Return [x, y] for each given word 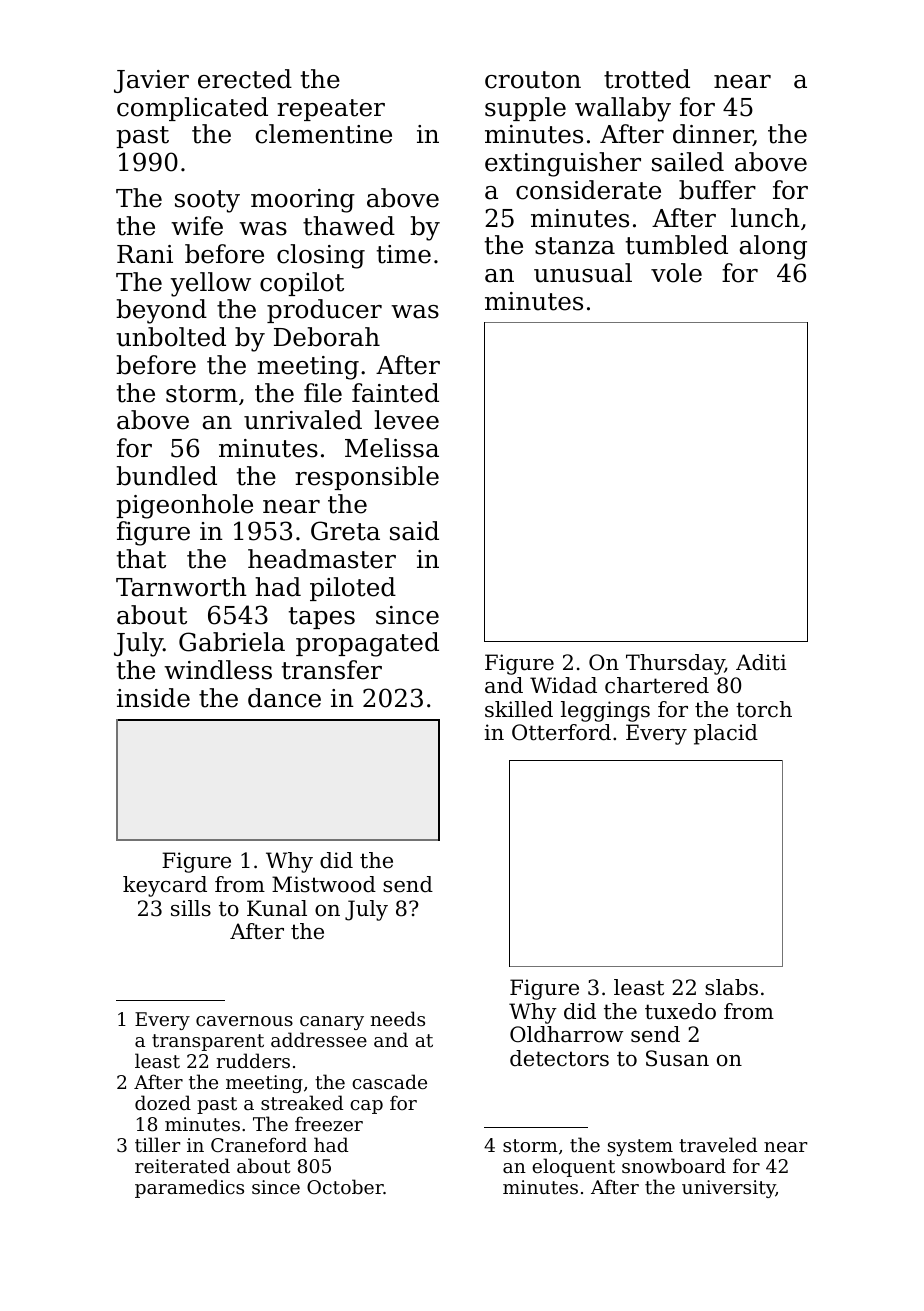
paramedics [189, 1188]
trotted [647, 79]
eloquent [573, 1167]
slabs [731, 987]
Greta [345, 531]
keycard [165, 886]
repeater [331, 110]
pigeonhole [184, 506]
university [729, 1189]
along [773, 247]
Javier [151, 81]
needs [398, 1018]
